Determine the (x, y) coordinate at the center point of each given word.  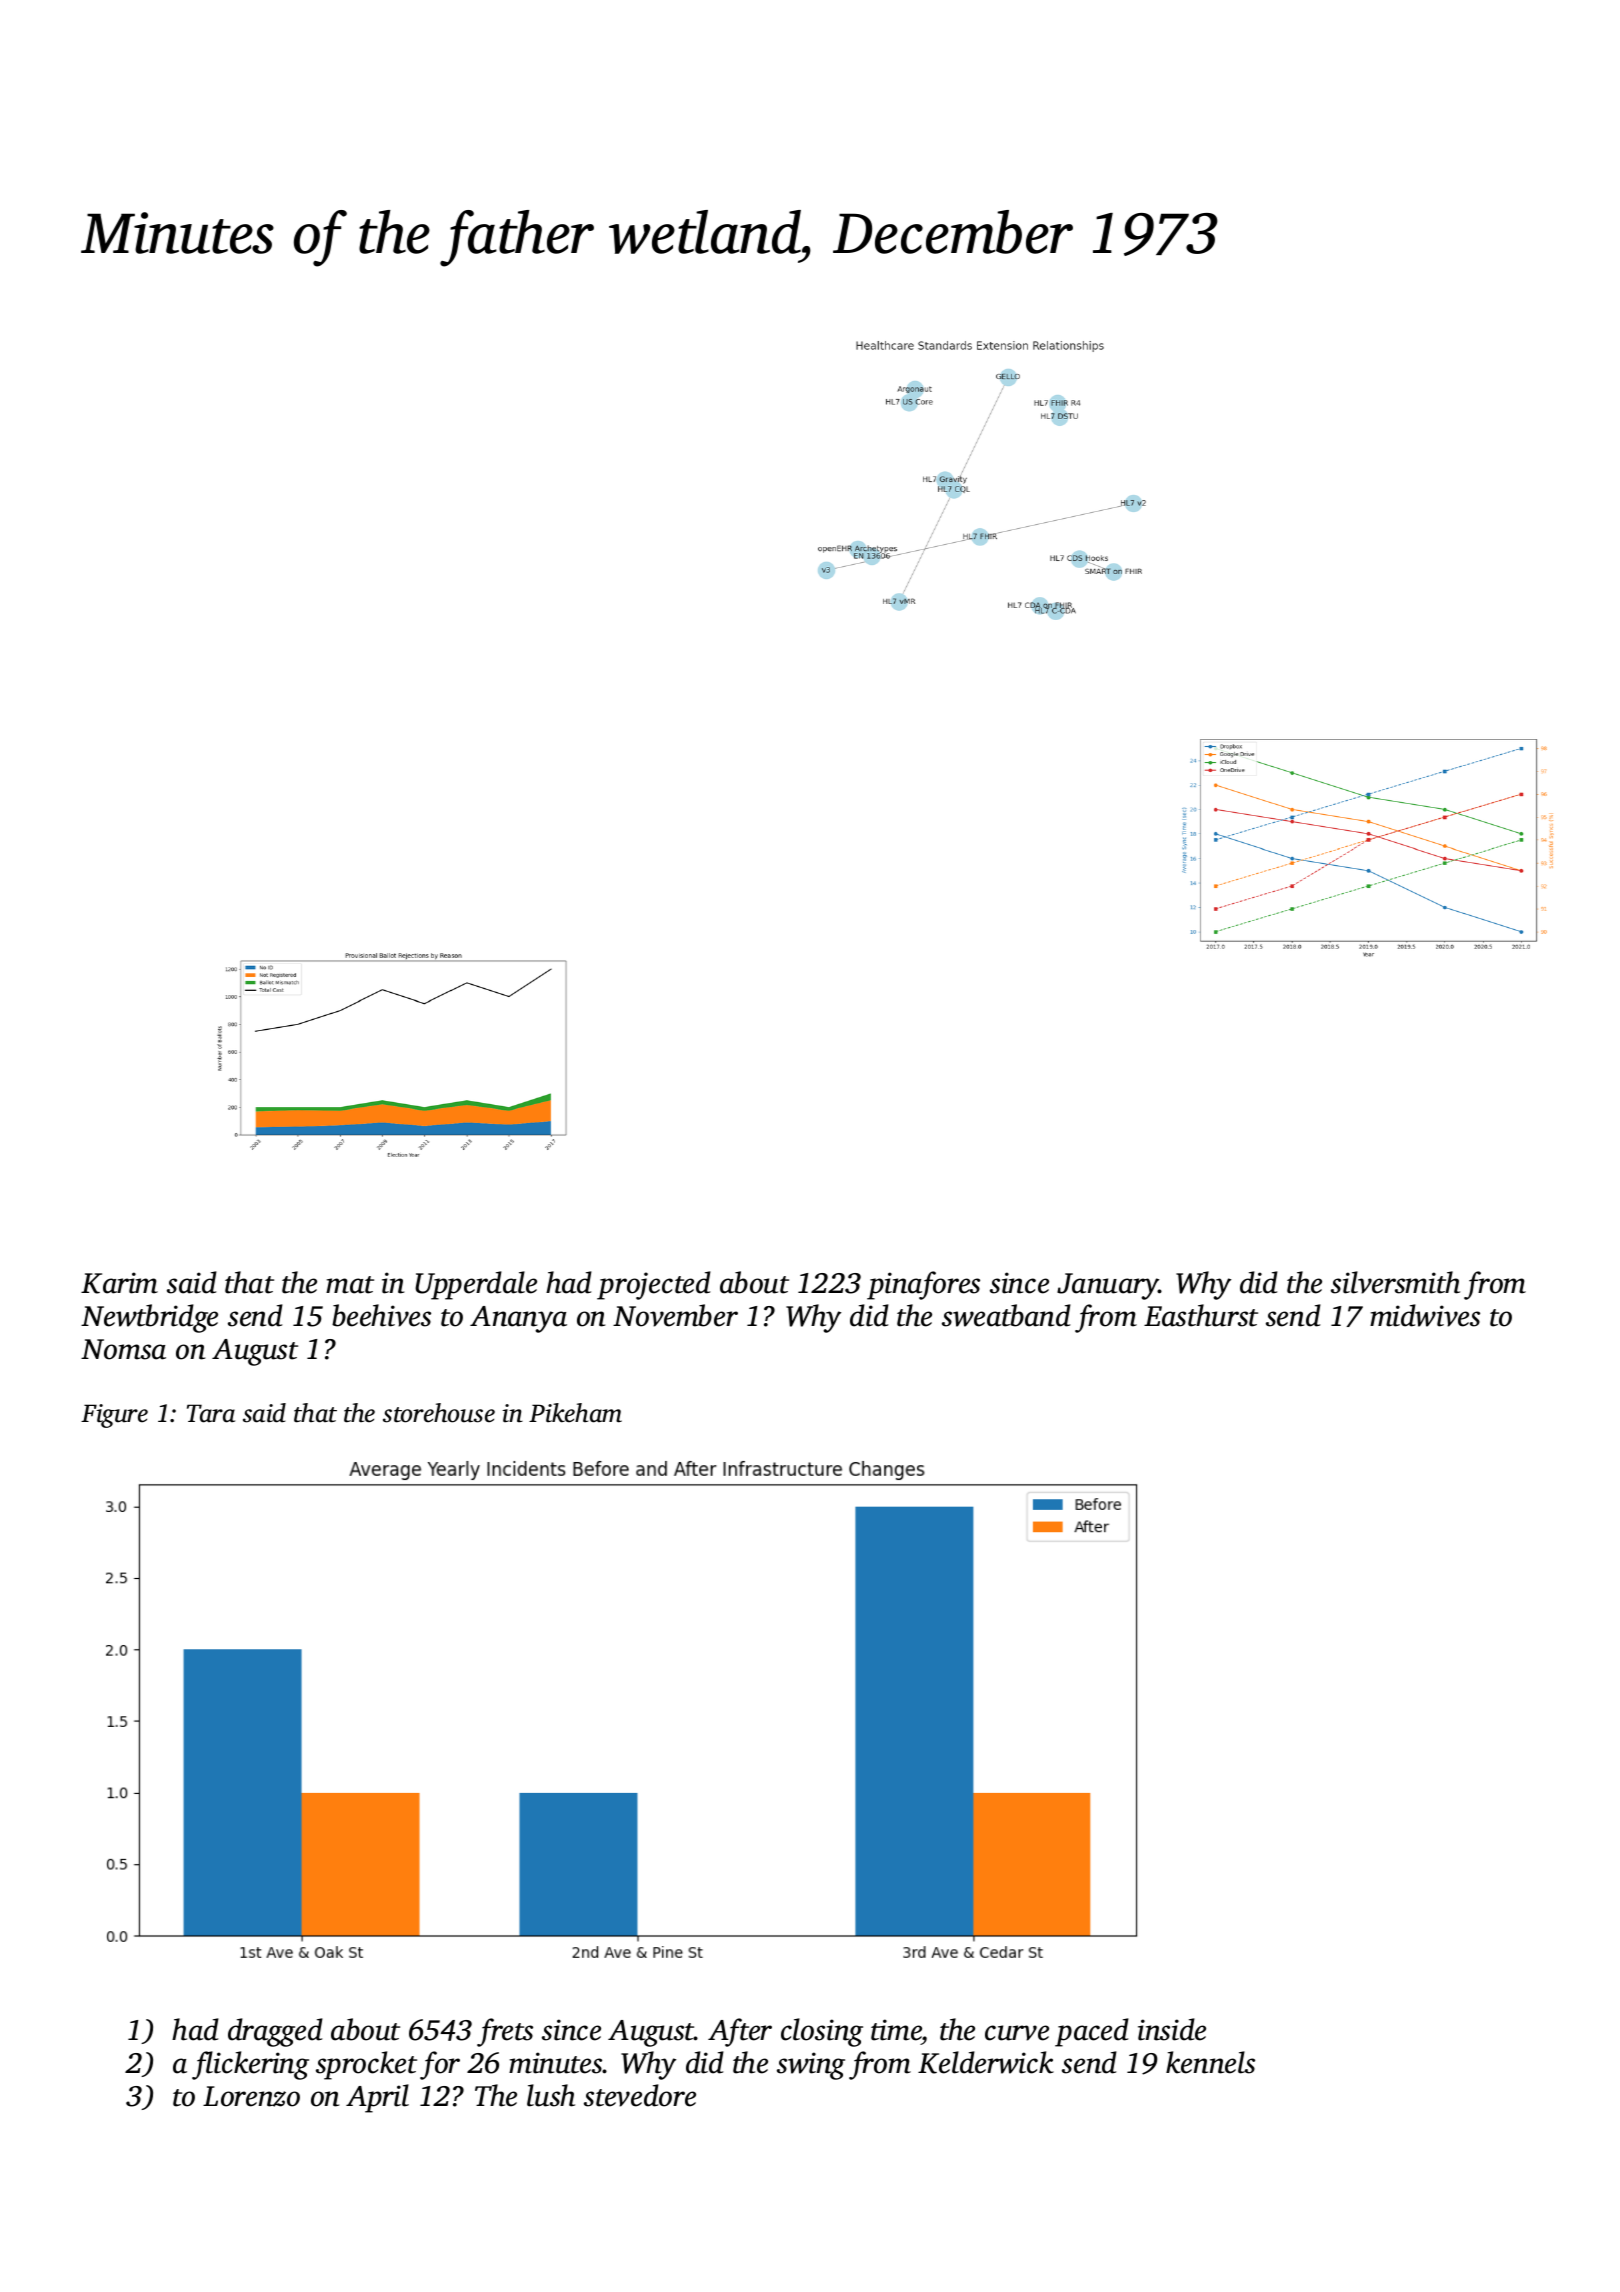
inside (1172, 2029)
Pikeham (575, 1413)
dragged (275, 2032)
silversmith (1395, 1282)
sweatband (1006, 1315)
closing (822, 2032)
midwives (1425, 1315)
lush (551, 2095)
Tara (211, 1413)
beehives (381, 1315)
